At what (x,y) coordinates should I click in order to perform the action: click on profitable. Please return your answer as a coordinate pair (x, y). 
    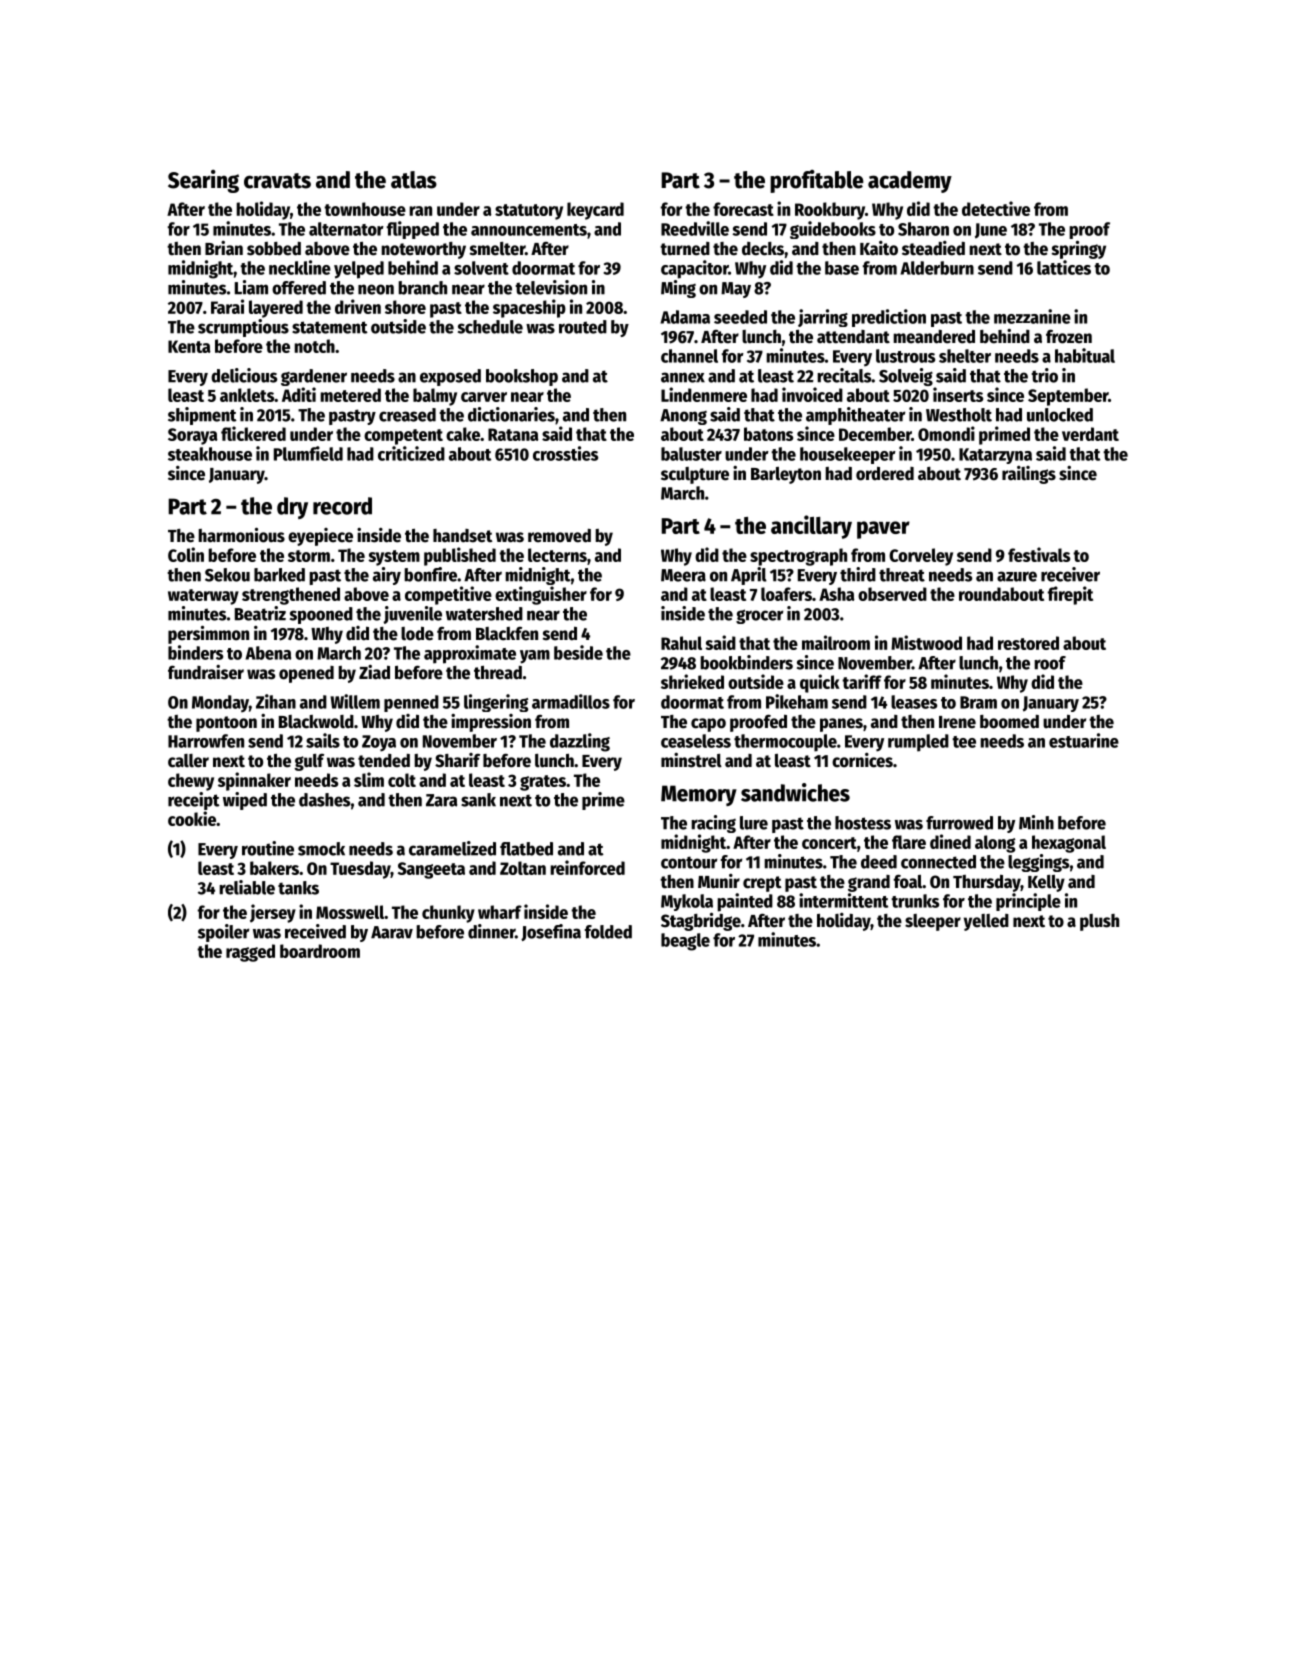
    Looking at the image, I should click on (817, 181).
